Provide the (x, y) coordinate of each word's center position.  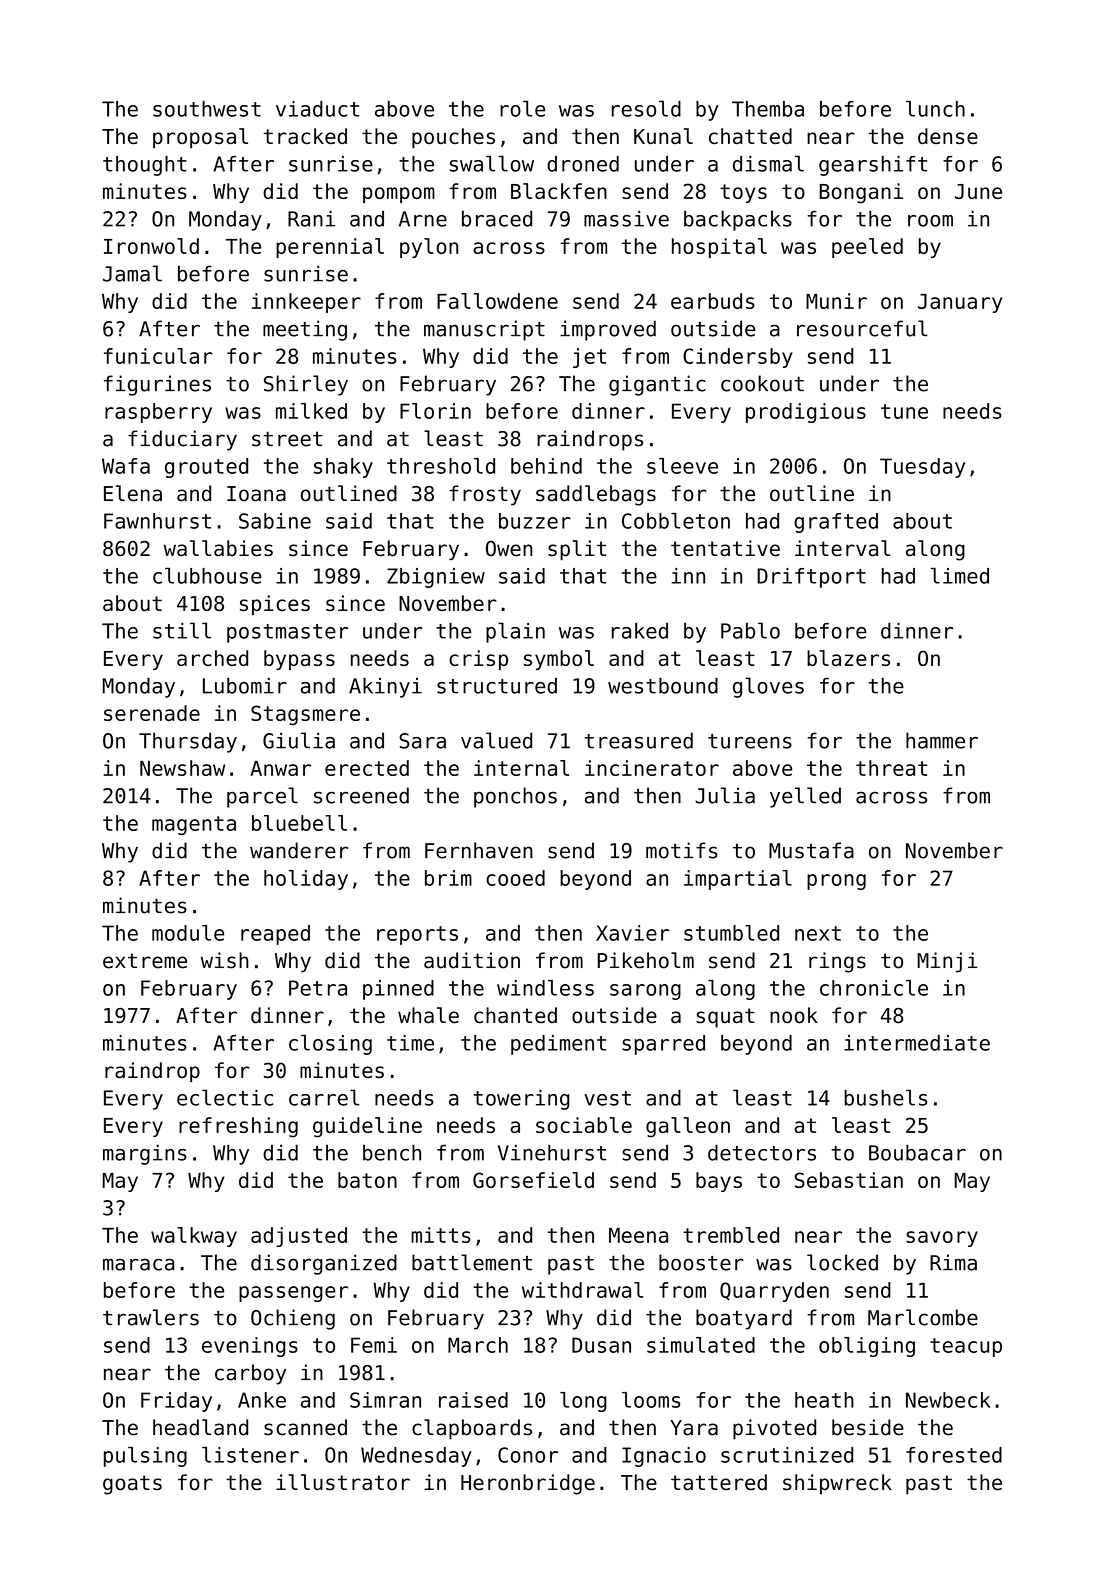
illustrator (343, 1482)
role (523, 109)
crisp (478, 660)
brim (448, 878)
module (188, 933)
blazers (848, 658)
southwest (207, 109)
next (818, 933)
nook (794, 1015)
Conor (528, 1455)
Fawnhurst (157, 521)
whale (428, 1015)
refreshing (238, 1127)
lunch (935, 109)
